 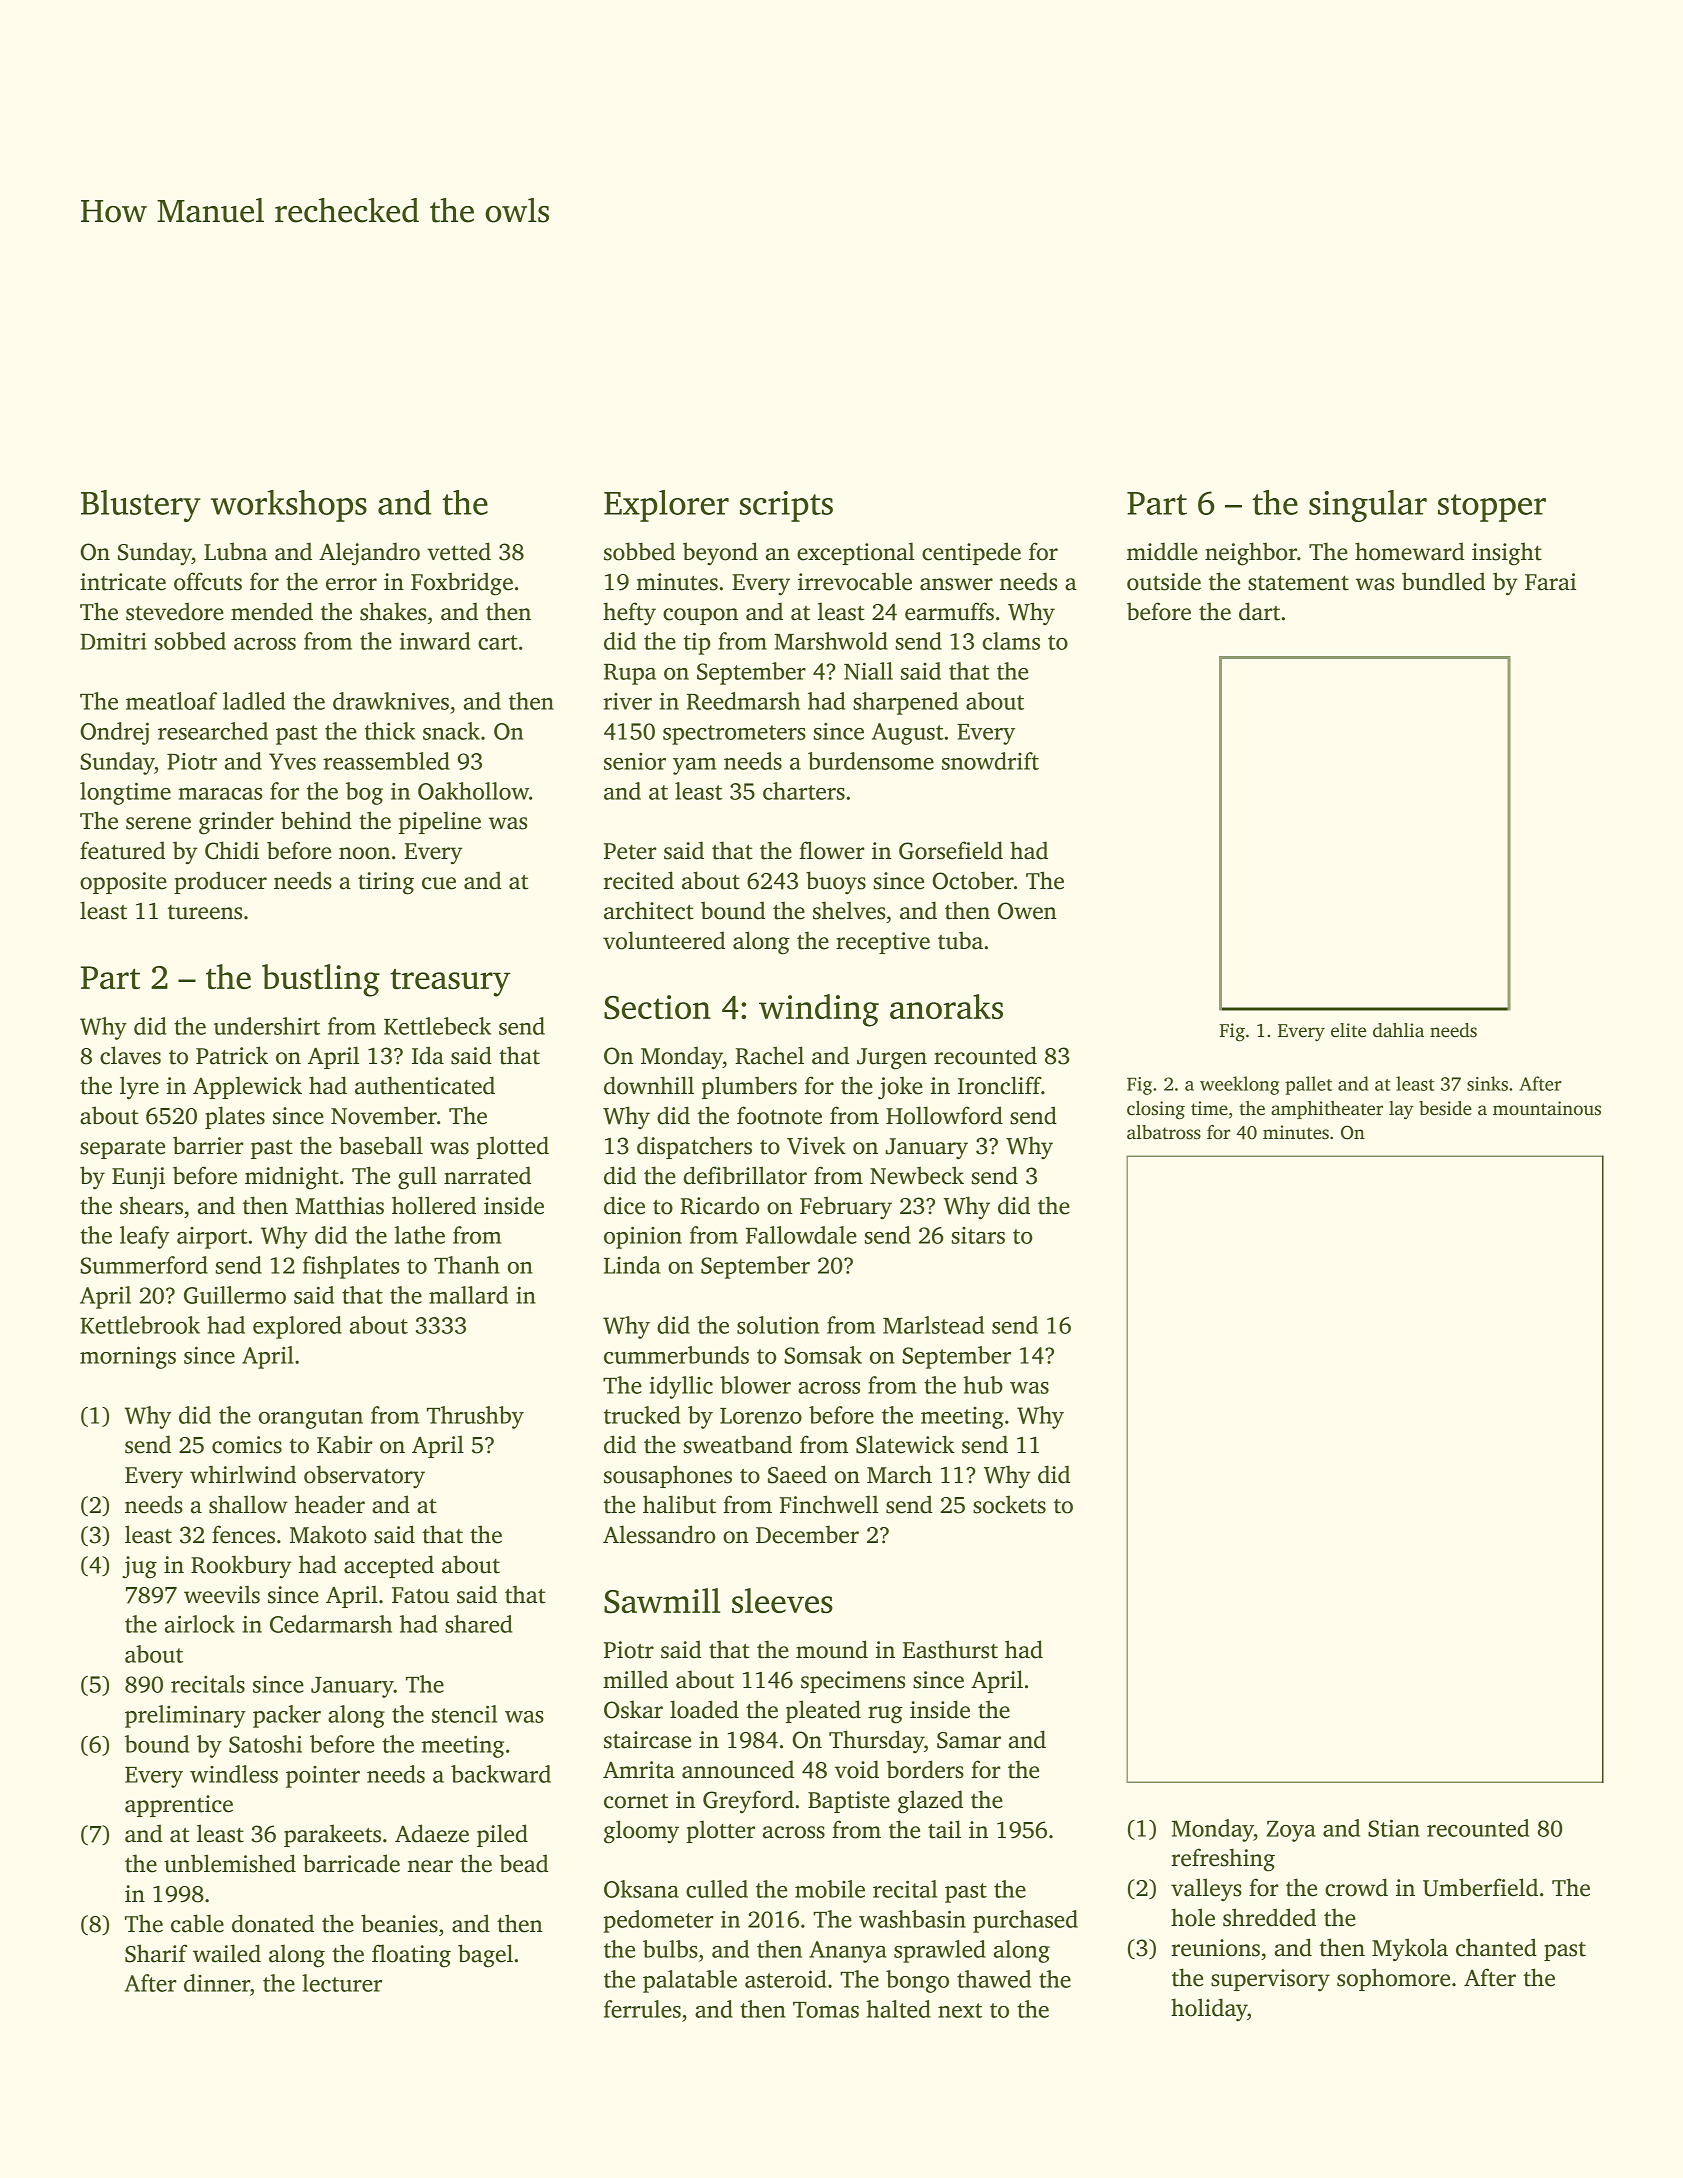 I want to click on hub, so click(x=983, y=1385).
